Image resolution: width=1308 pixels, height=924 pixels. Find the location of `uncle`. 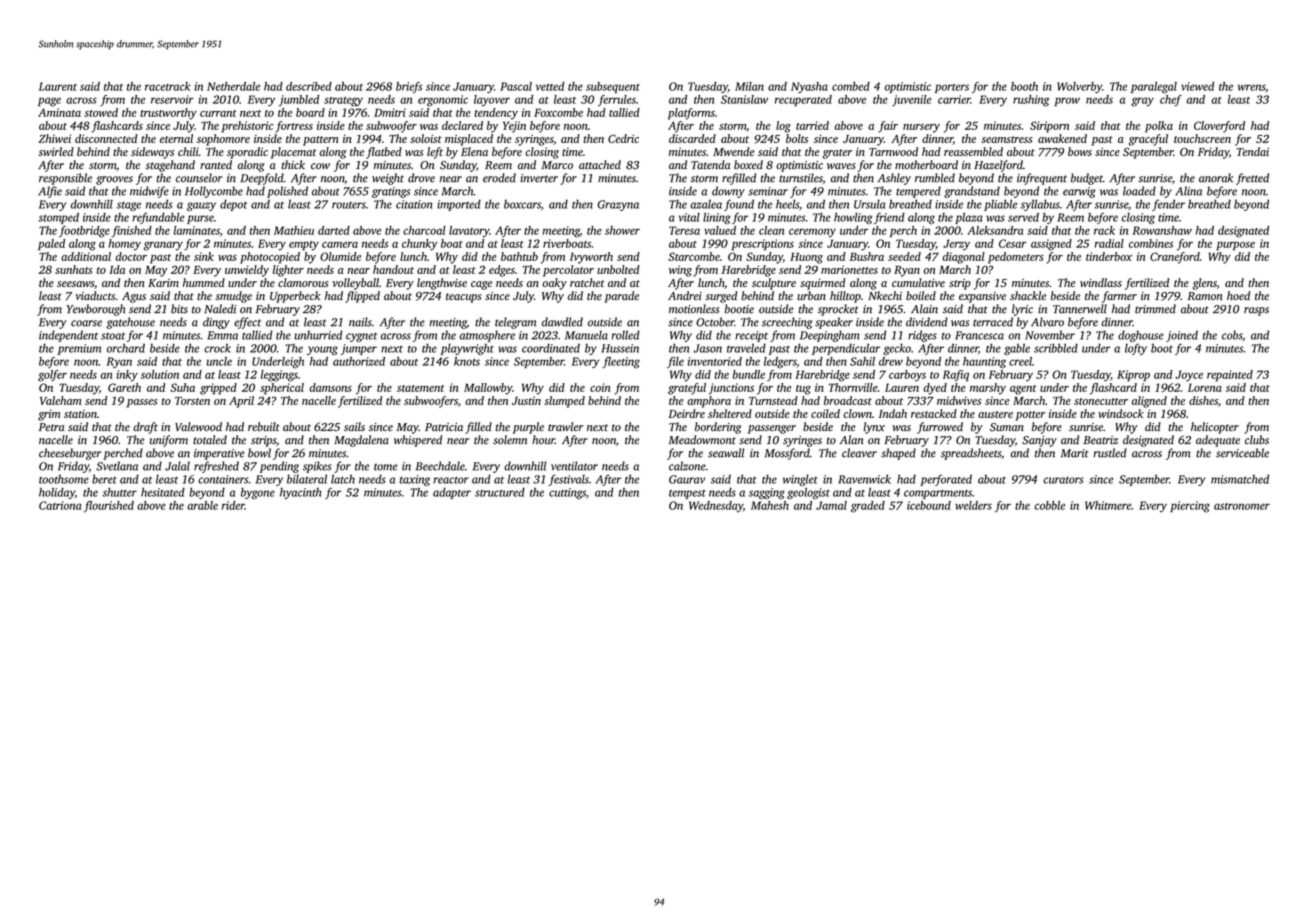

uncle is located at coordinates (219, 361).
